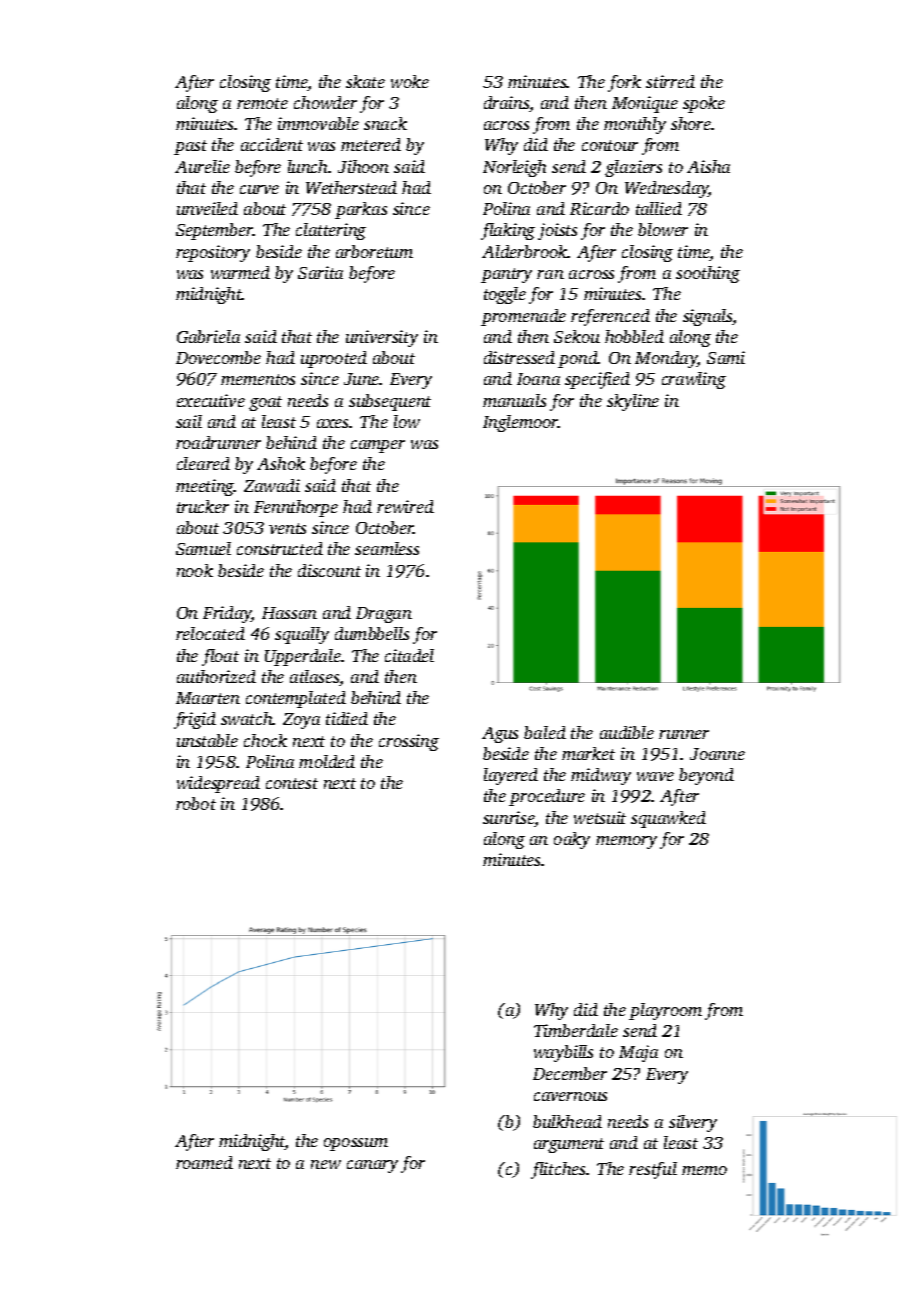 The width and height of the screenshot is (924, 1311). Describe the element at coordinates (204, 1162) in the screenshot. I see `roamed` at that location.
